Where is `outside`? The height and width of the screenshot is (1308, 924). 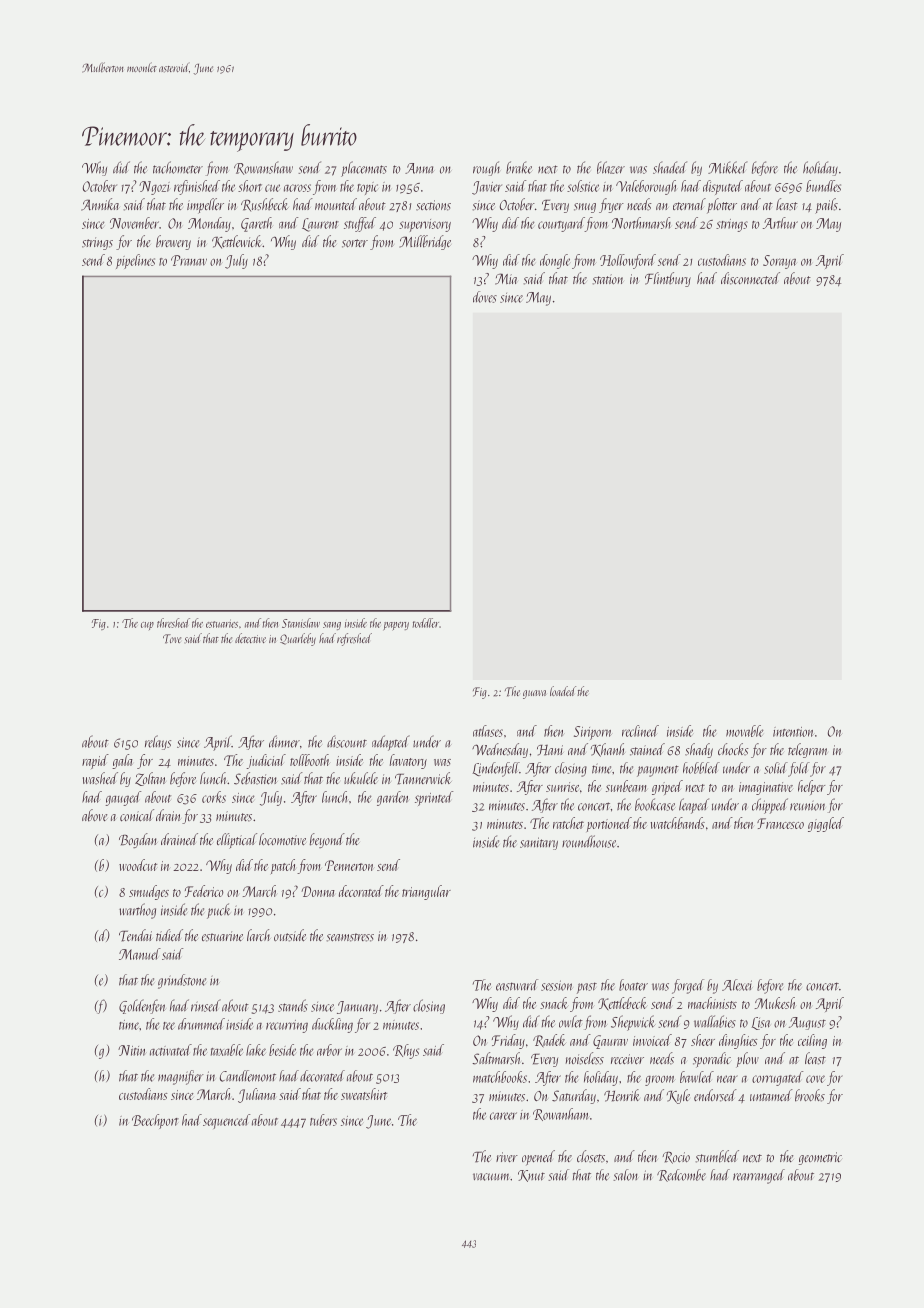
outside is located at coordinates (290, 935).
